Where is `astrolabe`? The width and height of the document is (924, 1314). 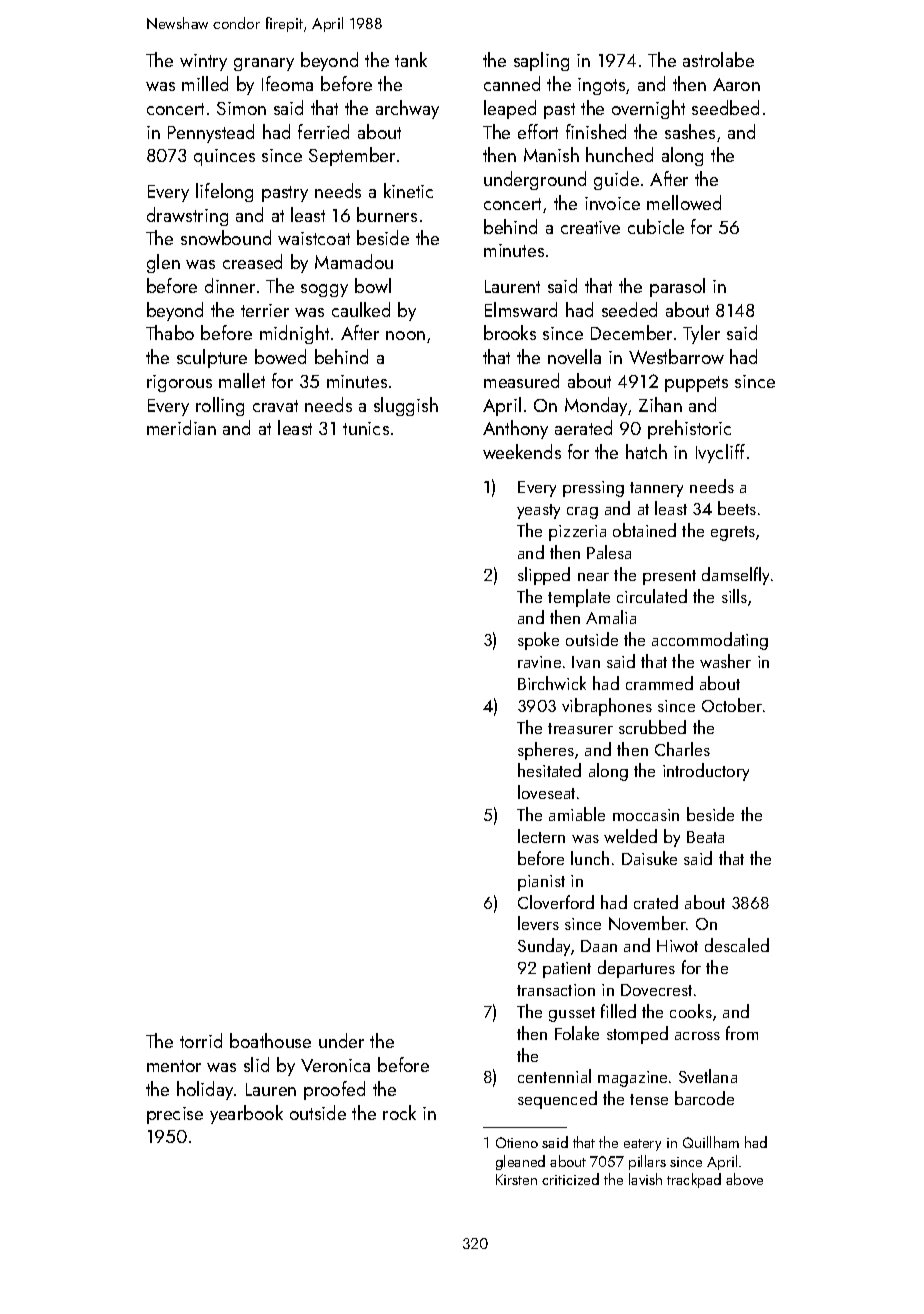
astrolabe is located at coordinates (718, 59).
